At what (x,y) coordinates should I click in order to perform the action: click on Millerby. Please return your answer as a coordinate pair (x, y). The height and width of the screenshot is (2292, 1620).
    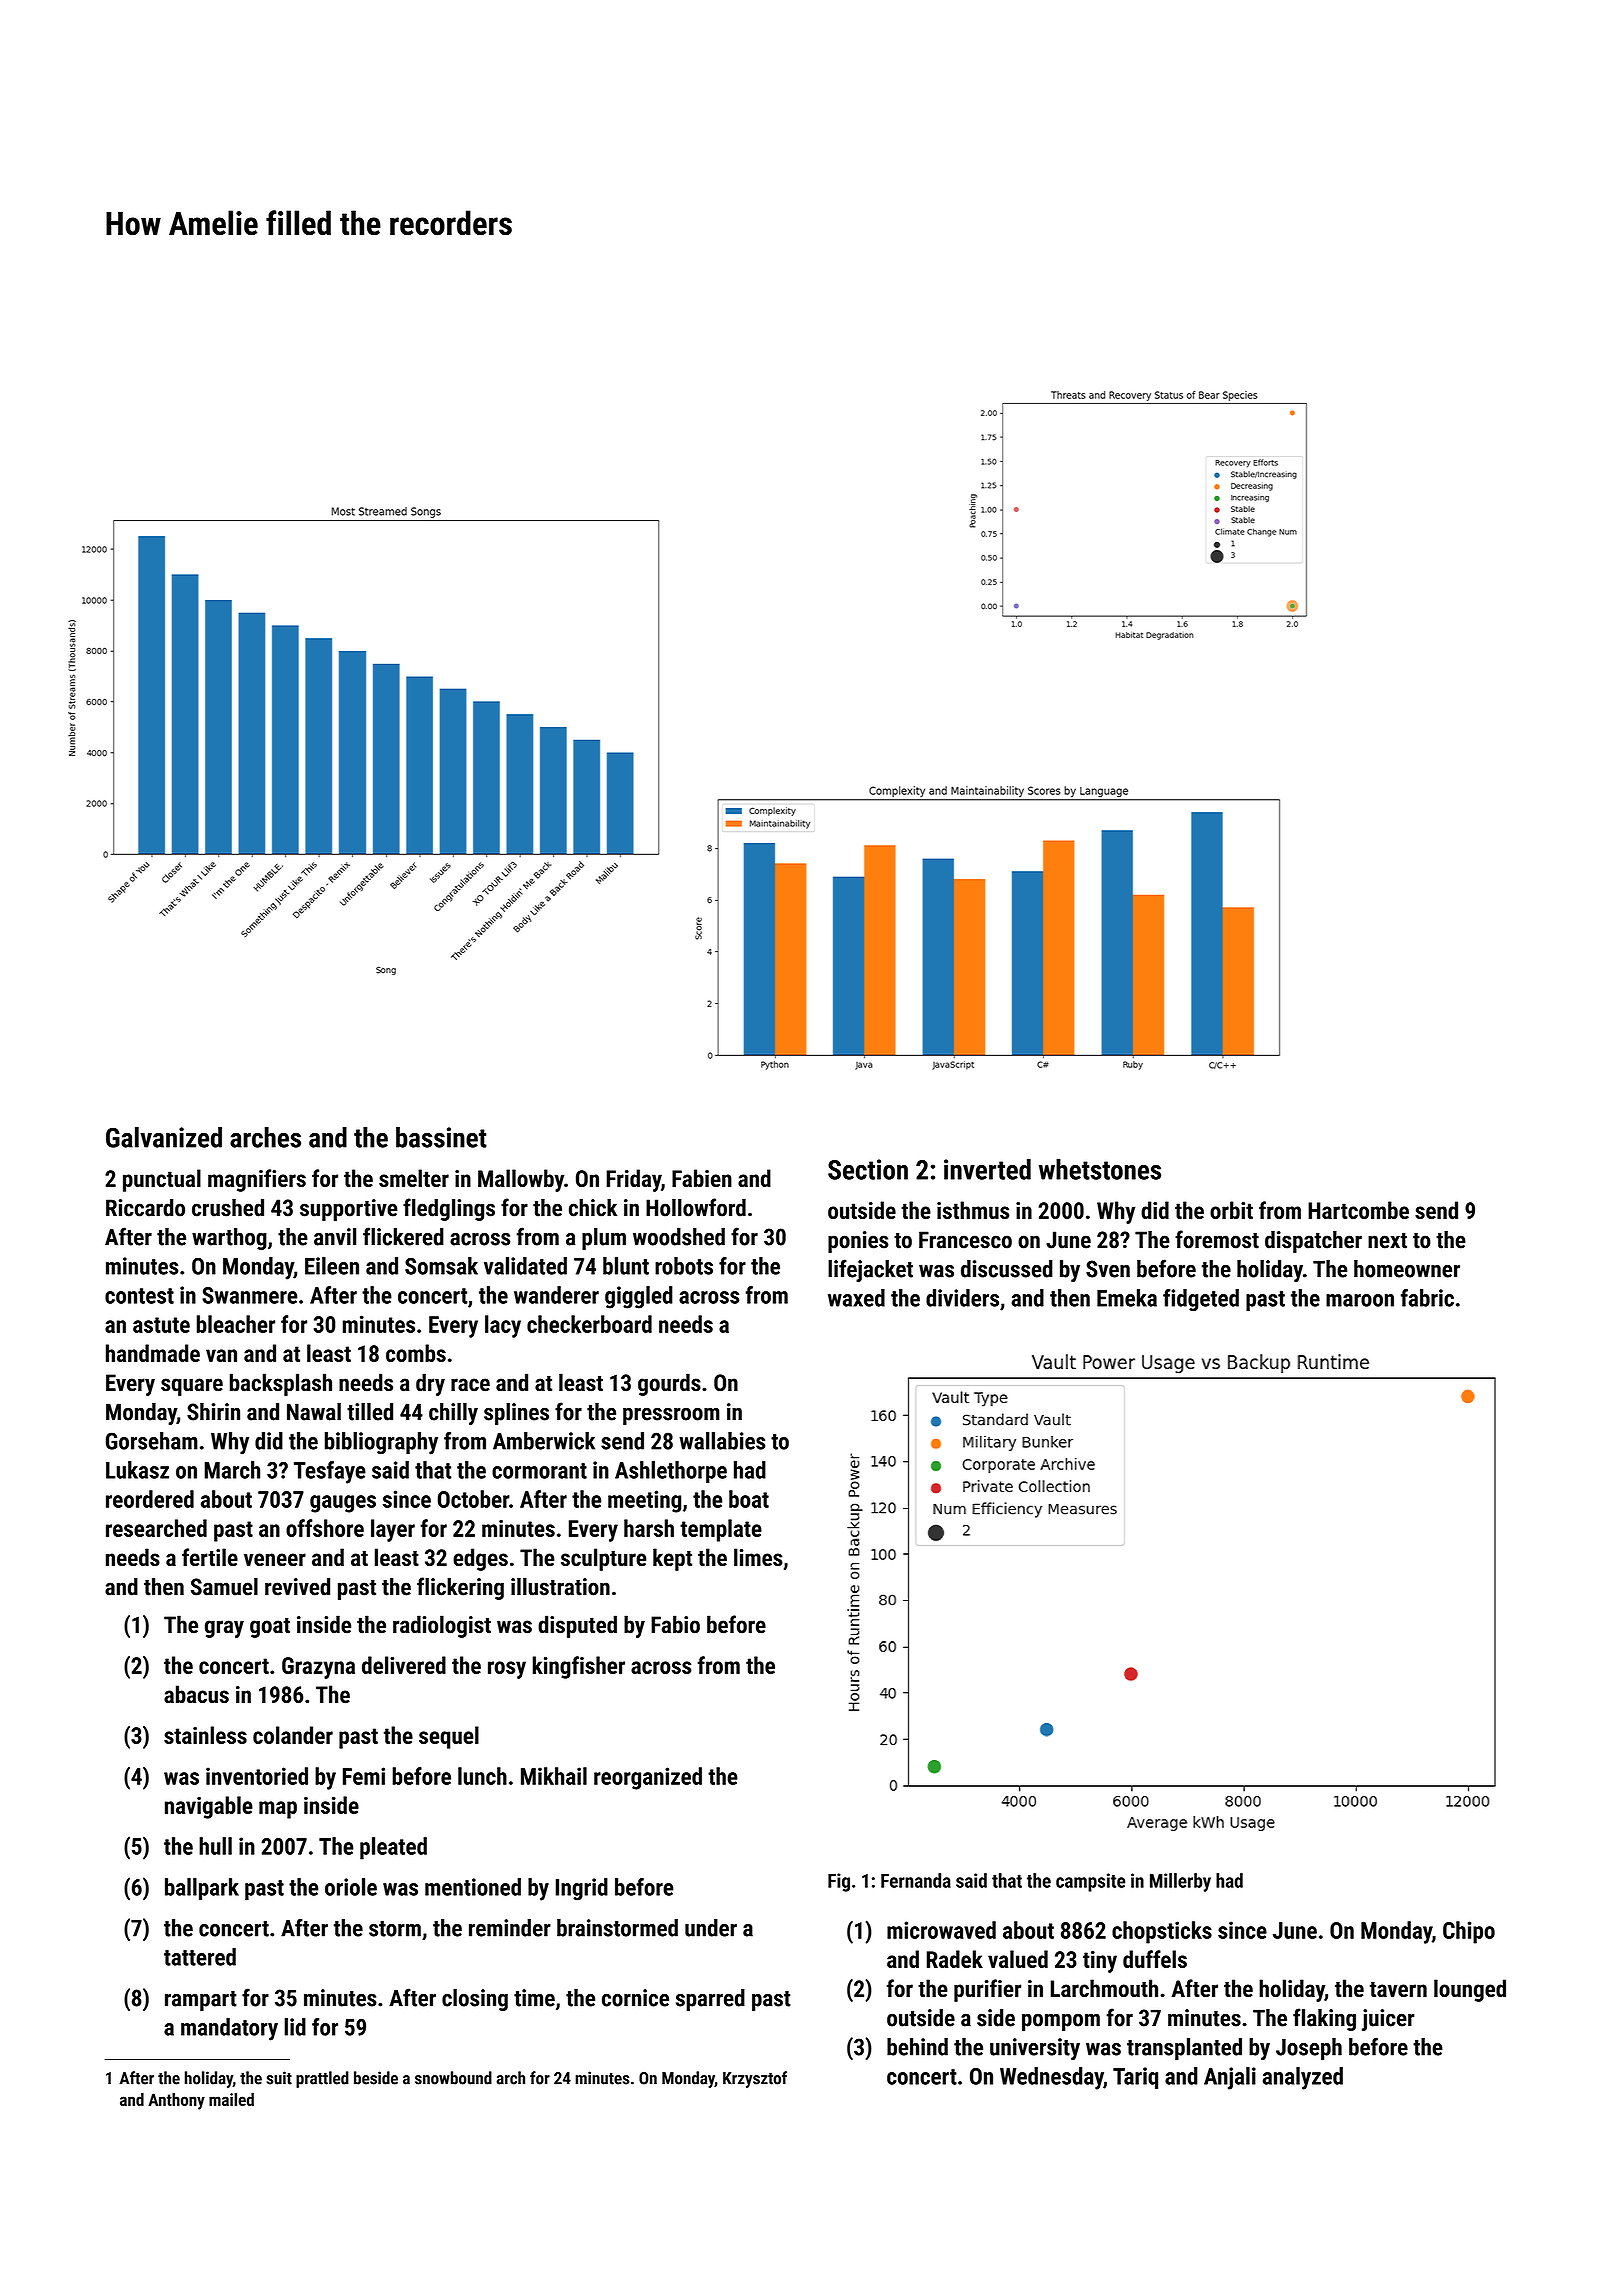
    Looking at the image, I should click on (1180, 1882).
